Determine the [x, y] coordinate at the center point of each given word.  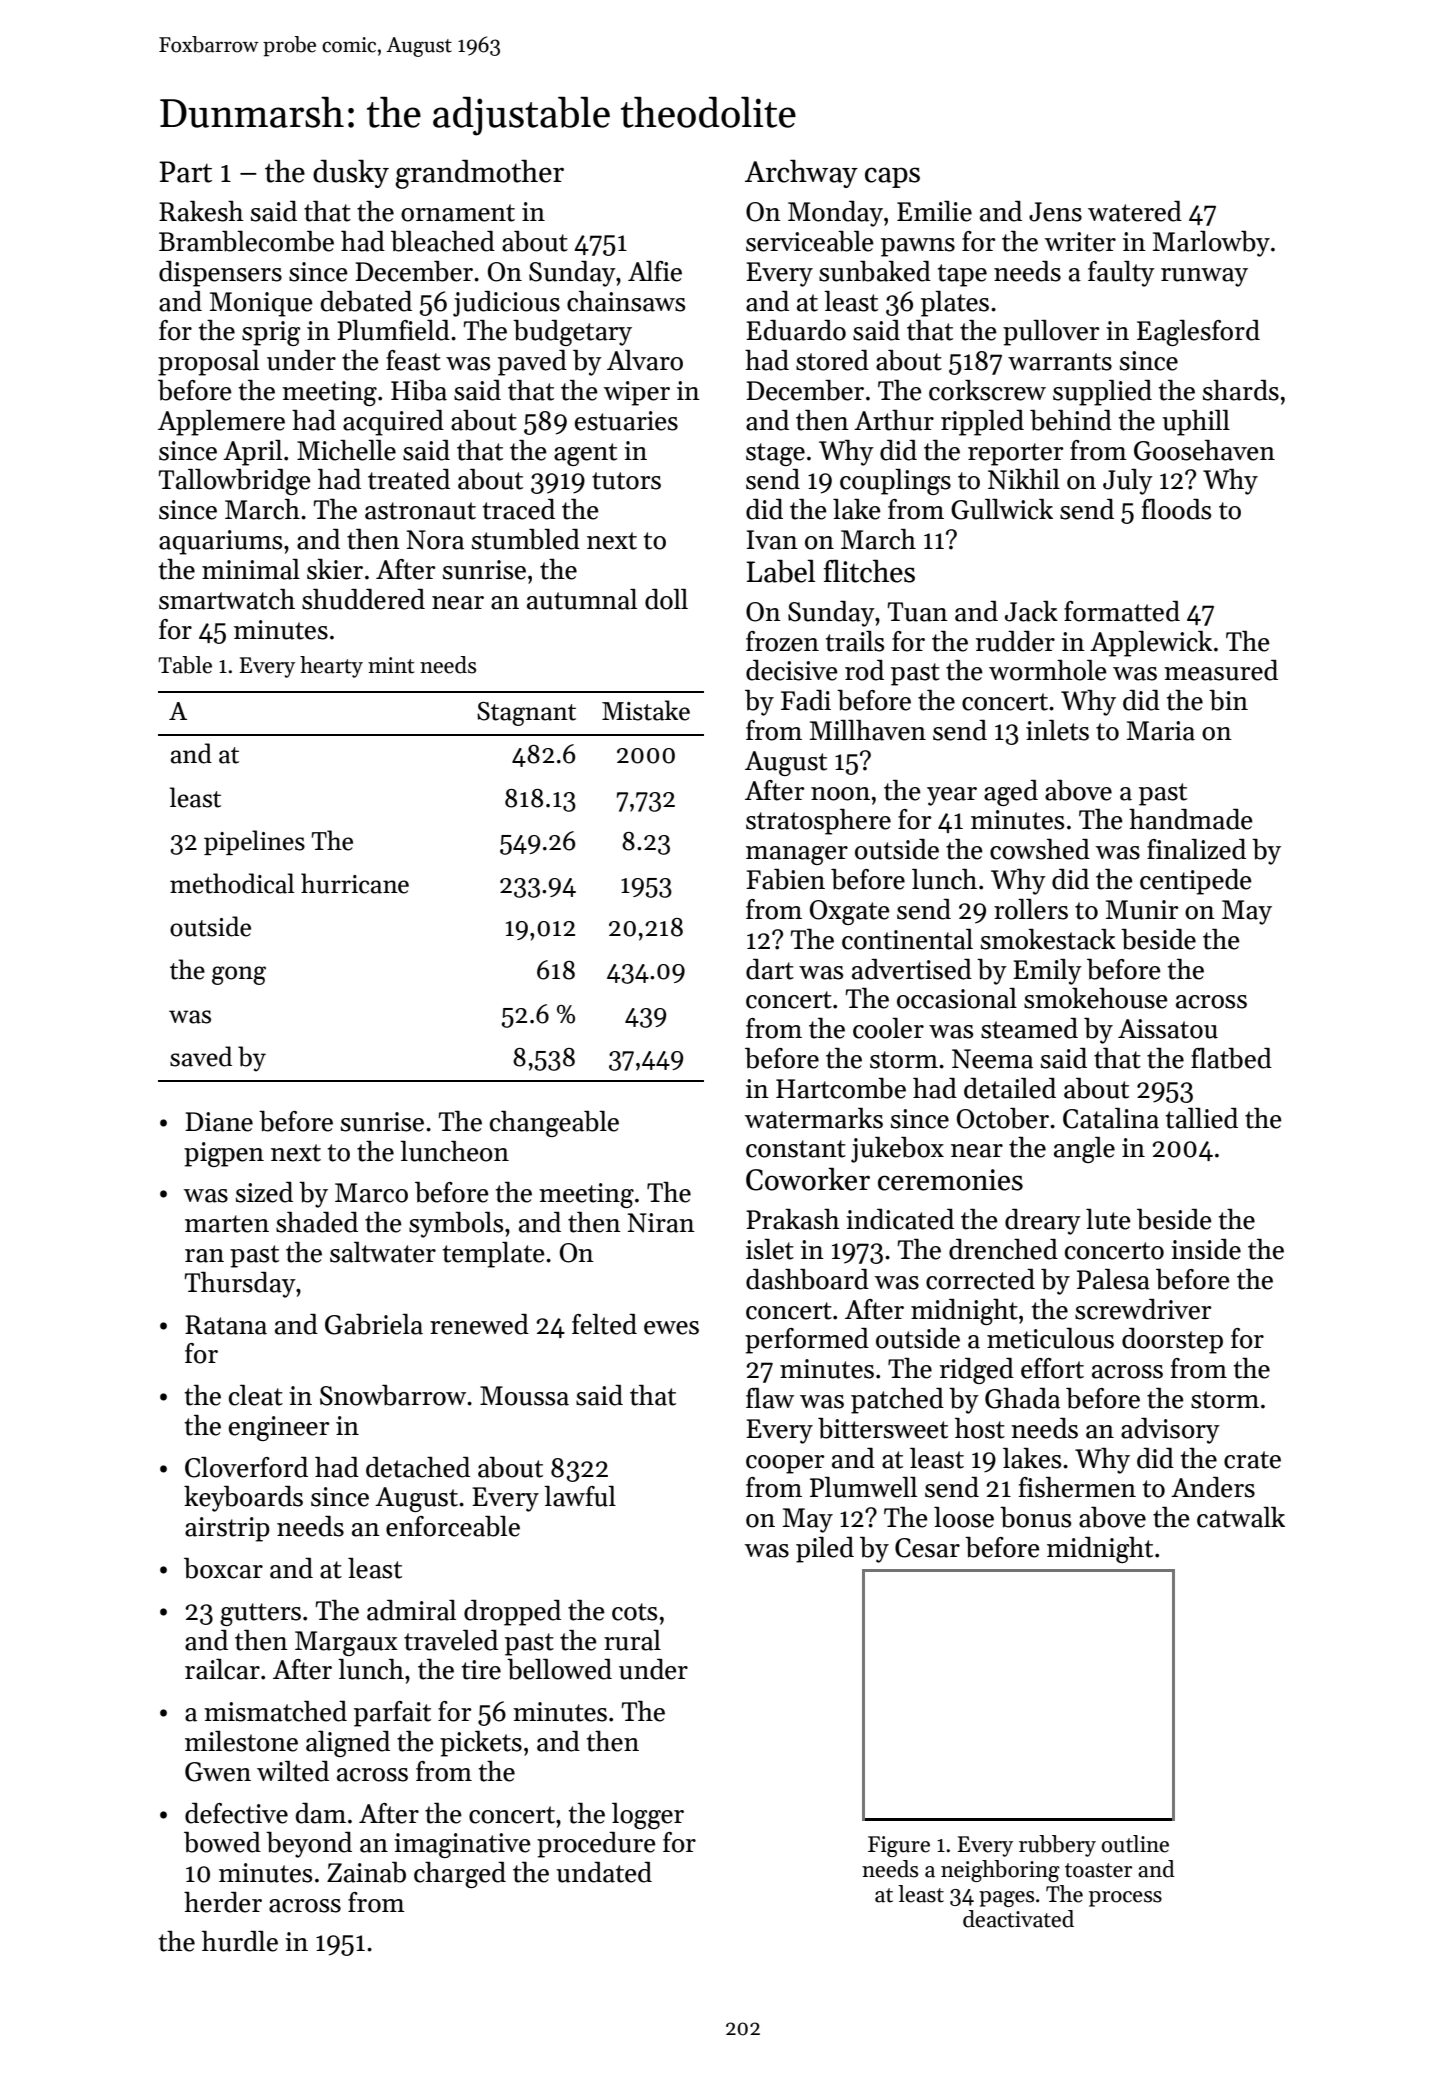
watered [1135, 211]
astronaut [420, 511]
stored [832, 360]
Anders [1213, 1487]
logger [648, 1816]
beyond [309, 1845]
